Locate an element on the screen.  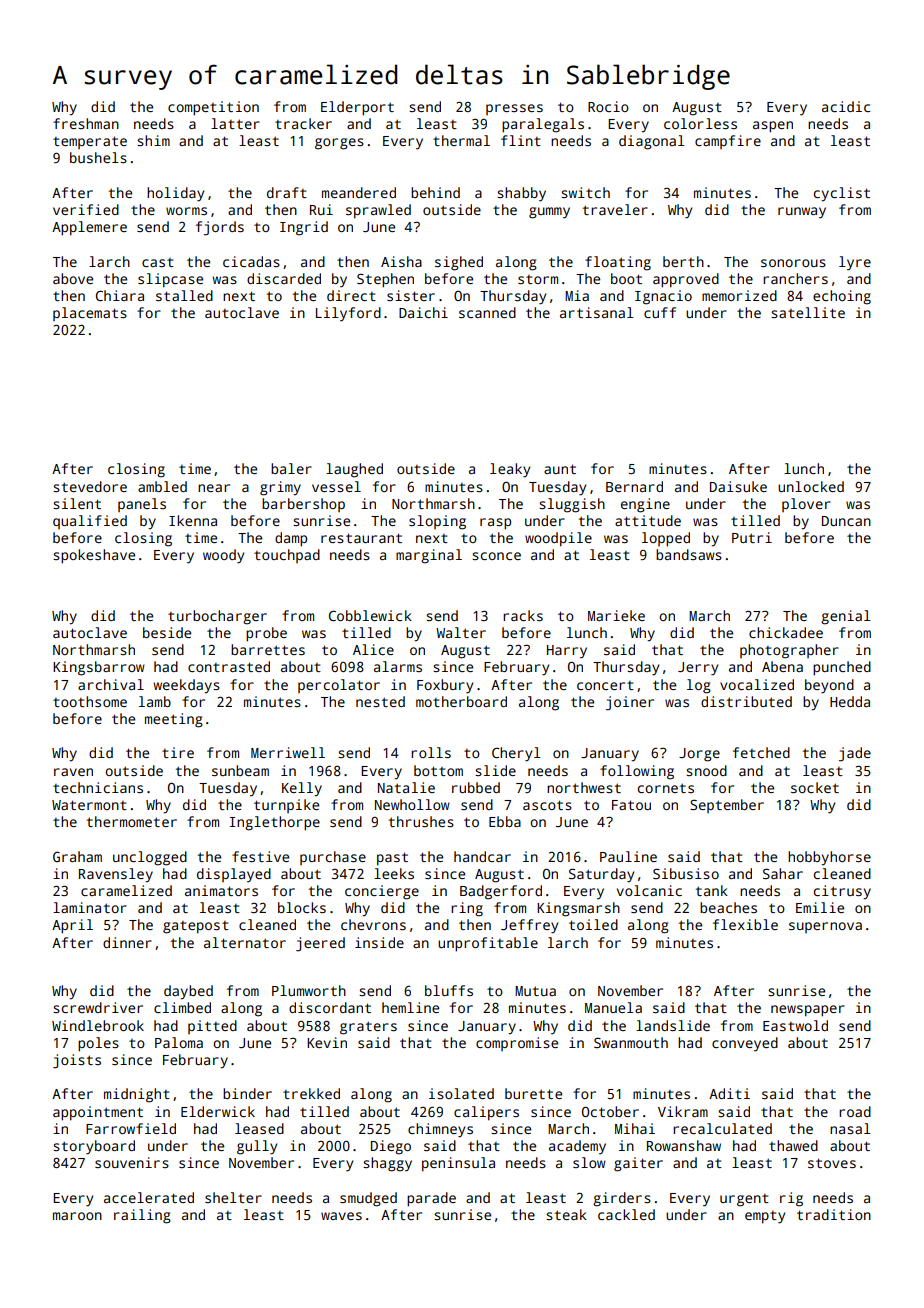
binder is located at coordinates (247, 1093).
